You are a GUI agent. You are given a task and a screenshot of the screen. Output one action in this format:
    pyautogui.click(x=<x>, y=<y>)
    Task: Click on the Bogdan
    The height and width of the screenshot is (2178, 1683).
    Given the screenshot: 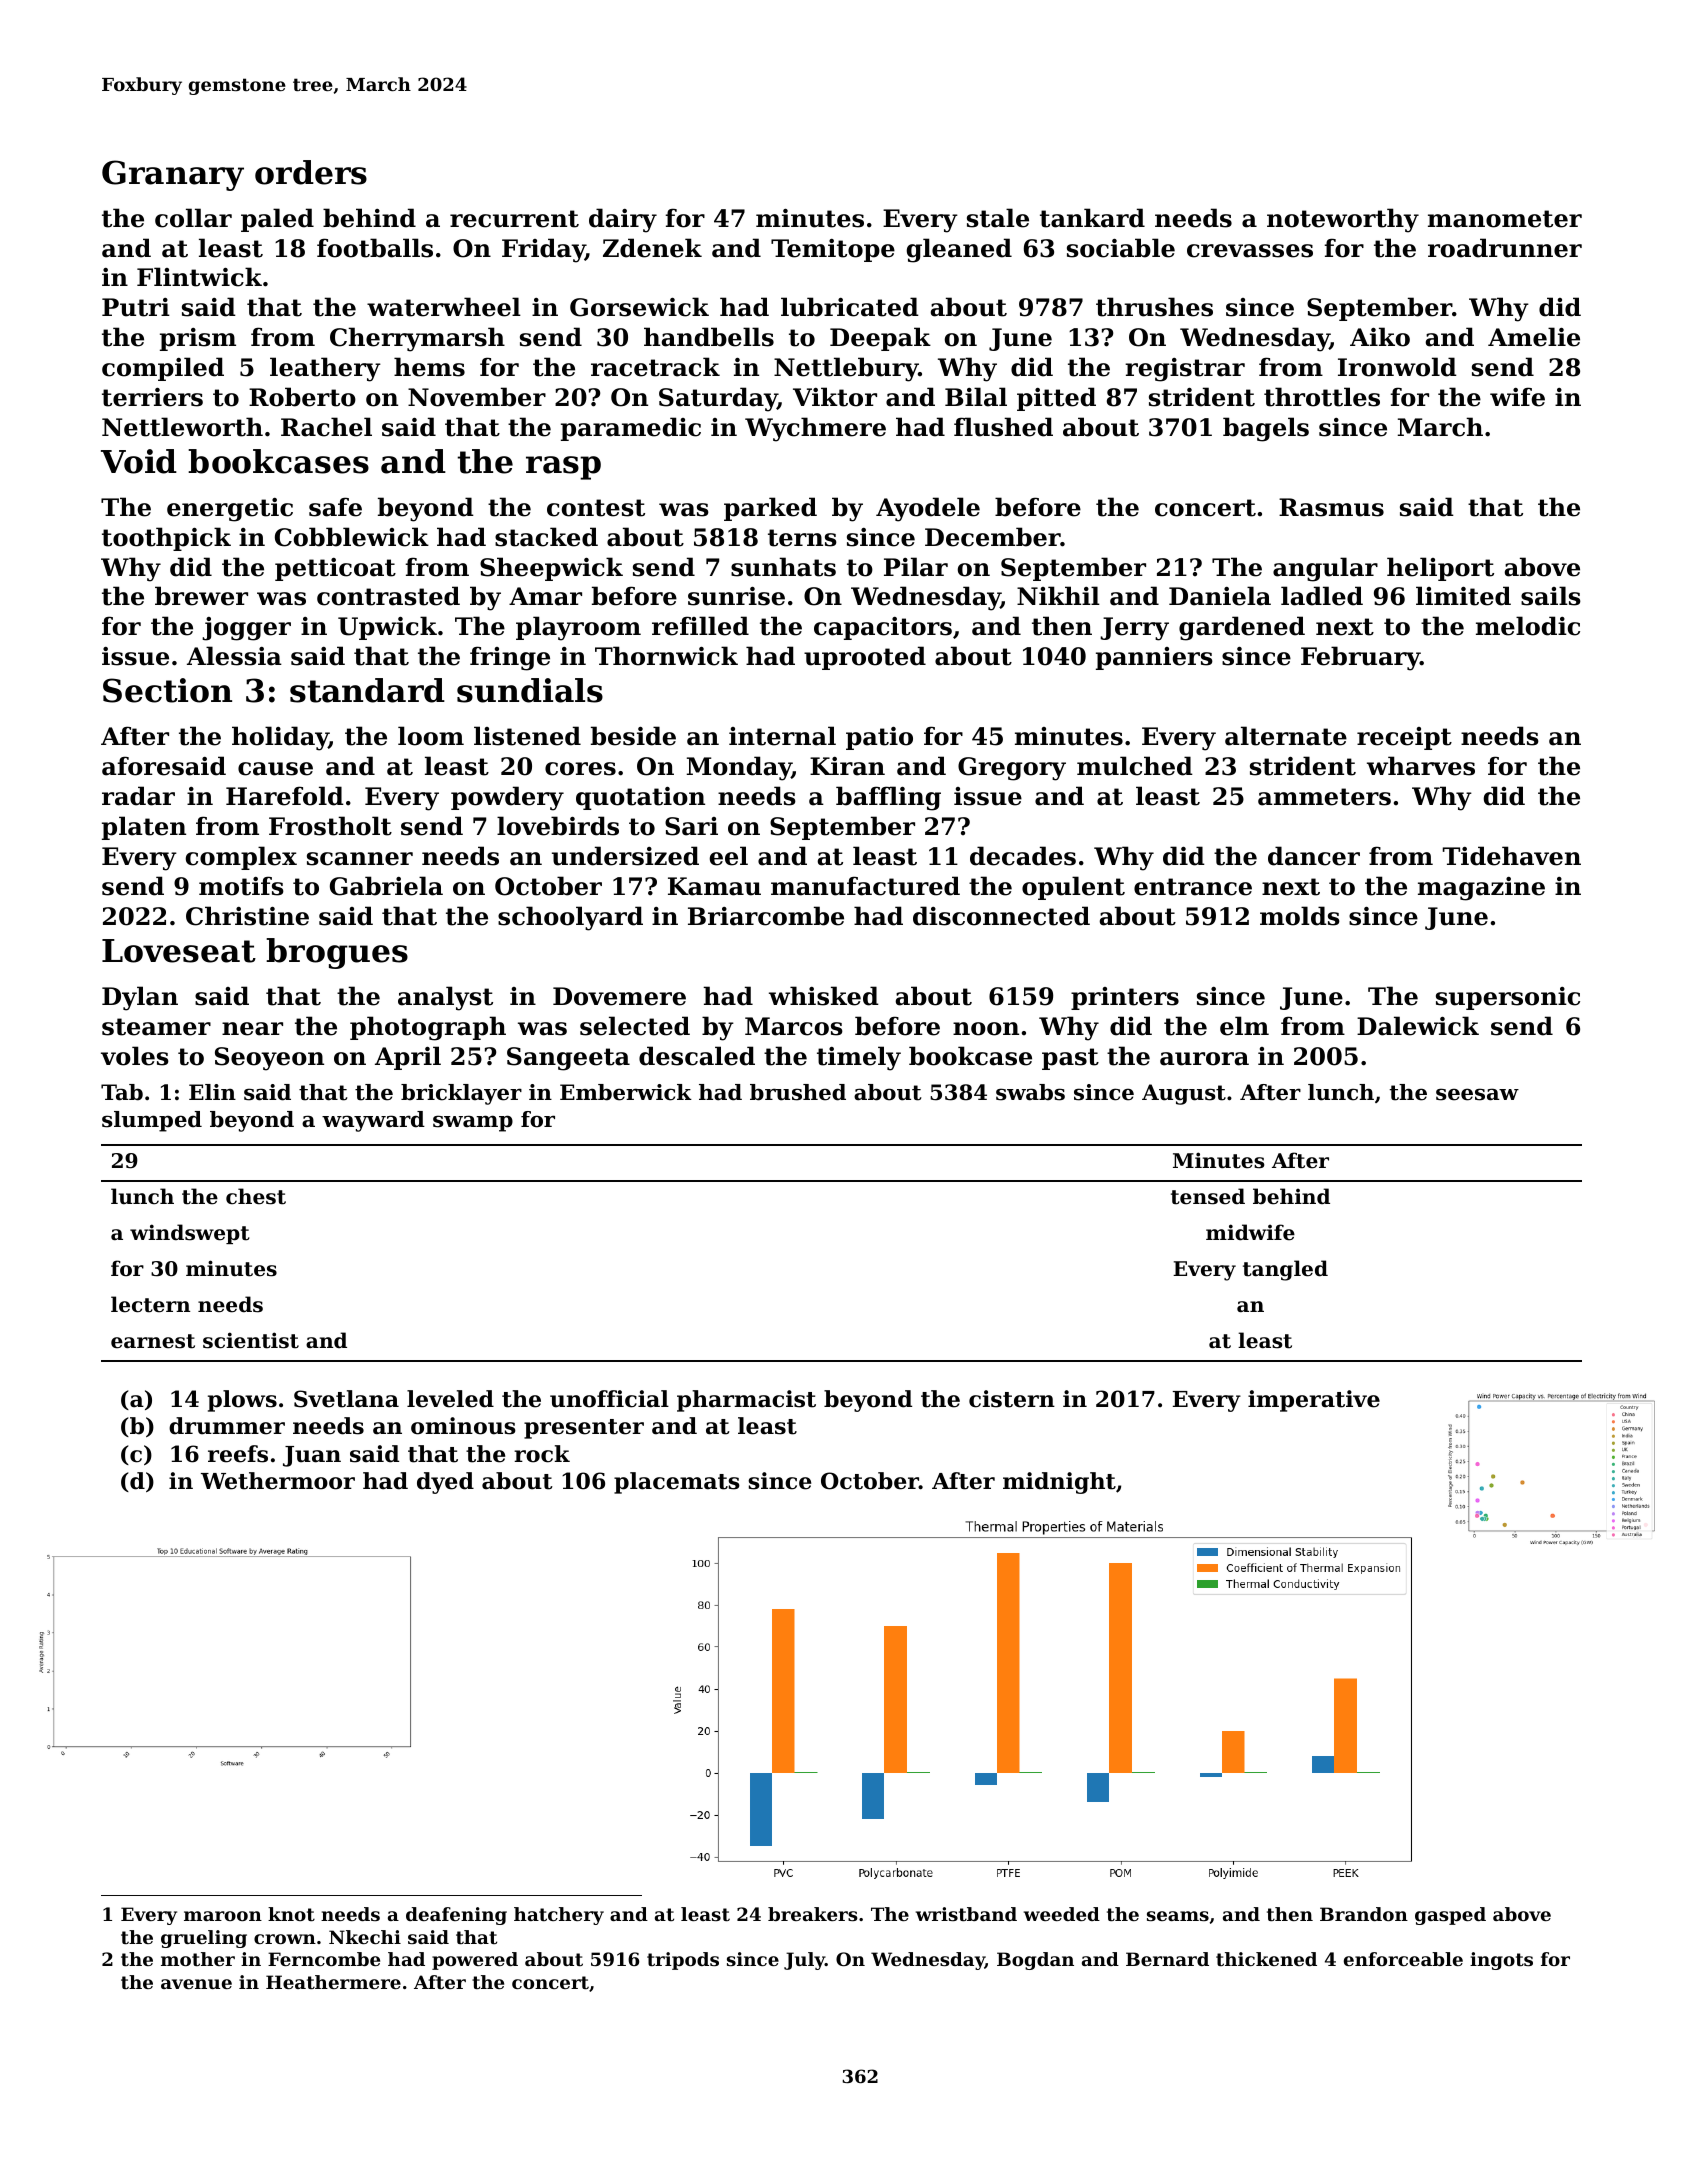 What is the action you would take?
    pyautogui.click(x=1035, y=1961)
